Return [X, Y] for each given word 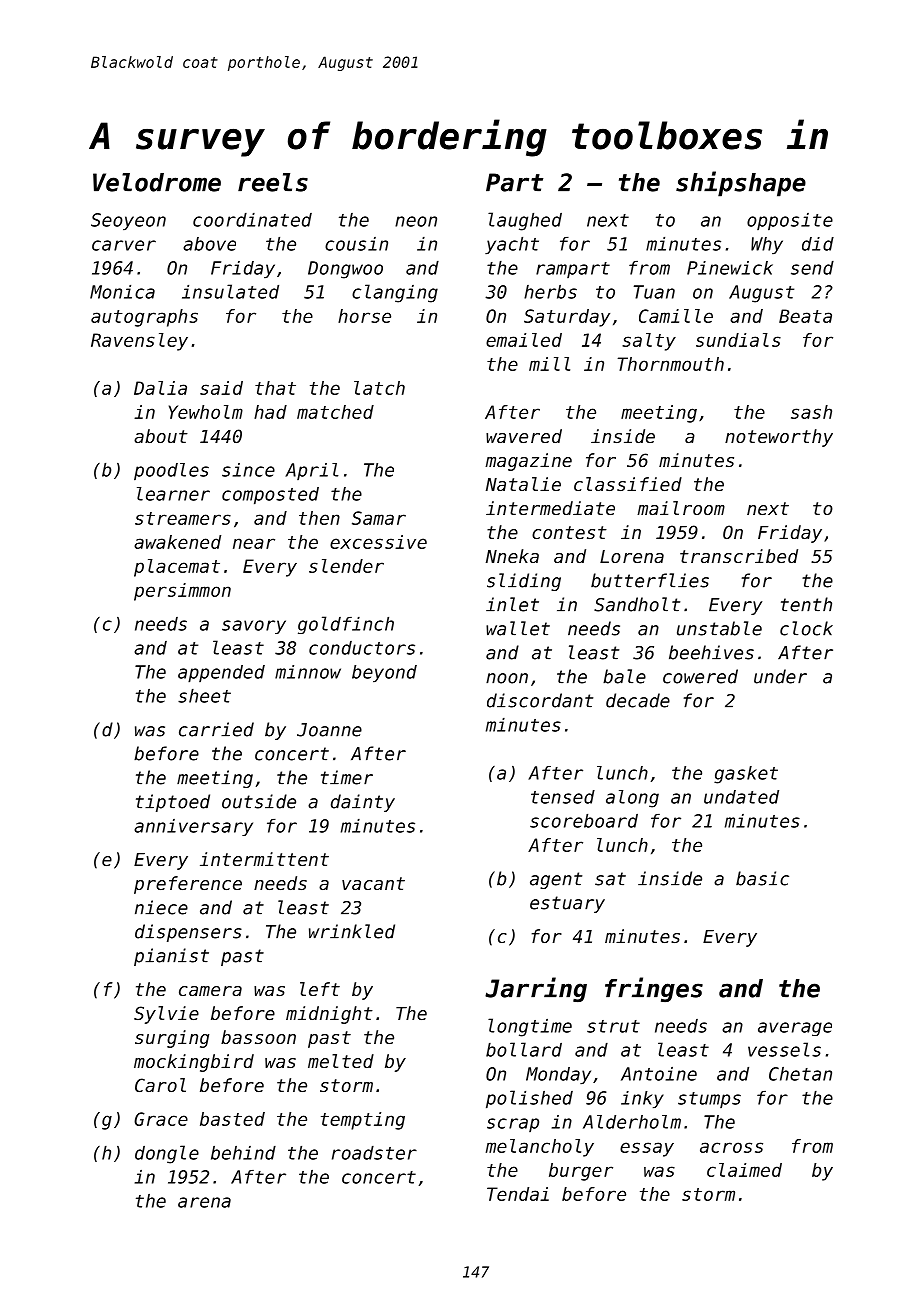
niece [161, 907]
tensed [563, 797]
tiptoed [173, 803]
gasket [746, 775]
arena [204, 1202]
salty [649, 342]
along [632, 799]
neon [416, 221]
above [209, 244]
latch [379, 388]
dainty [363, 803]
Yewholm [206, 412]
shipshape [741, 184]
